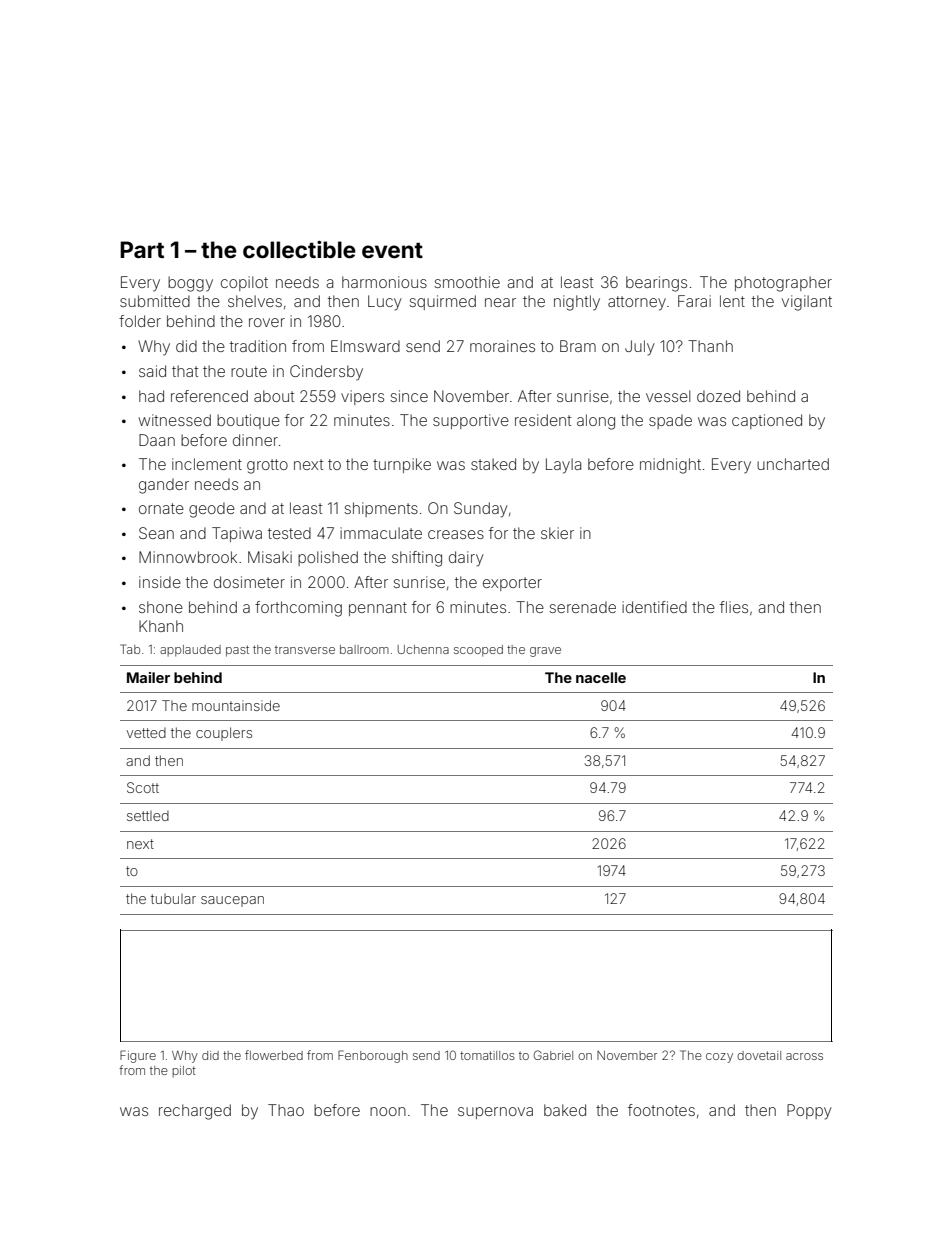 This screenshot has width=952, height=1233. What do you see at coordinates (710, 346) in the screenshot?
I see `Thanh` at bounding box center [710, 346].
